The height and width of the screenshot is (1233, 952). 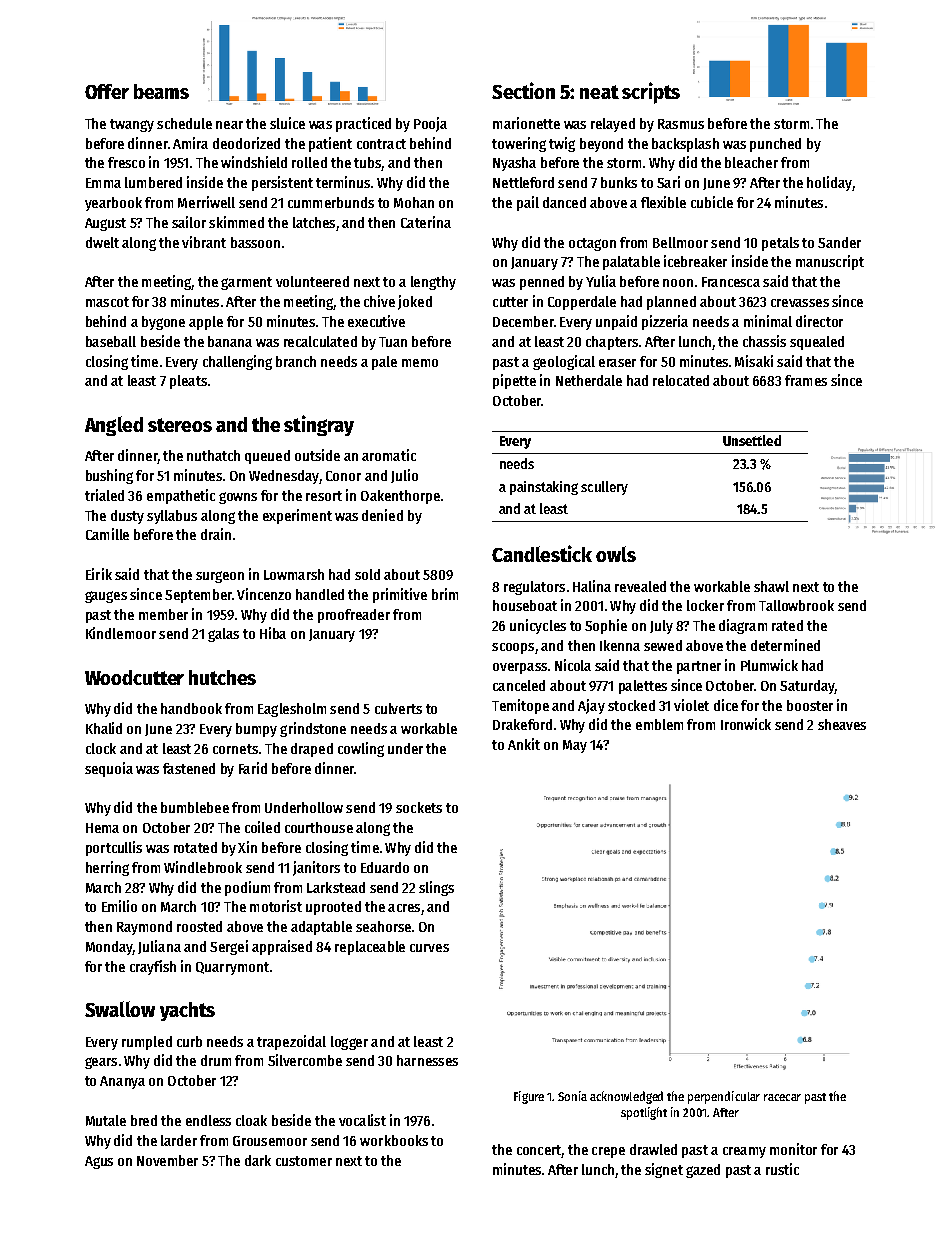 What do you see at coordinates (361, 749) in the screenshot?
I see `cowling` at bounding box center [361, 749].
